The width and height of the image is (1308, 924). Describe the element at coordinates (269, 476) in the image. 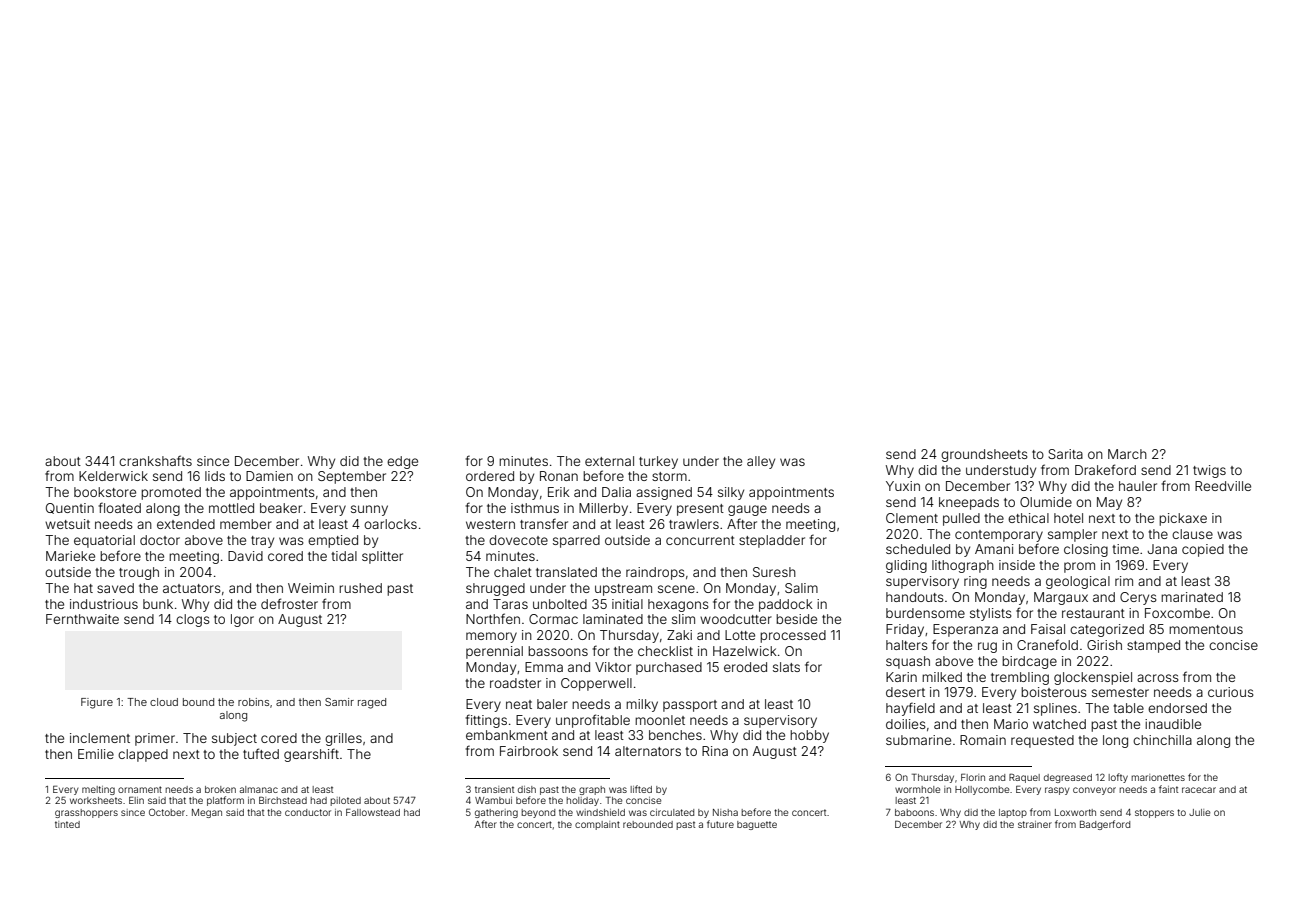

I see `Damien` at that location.
